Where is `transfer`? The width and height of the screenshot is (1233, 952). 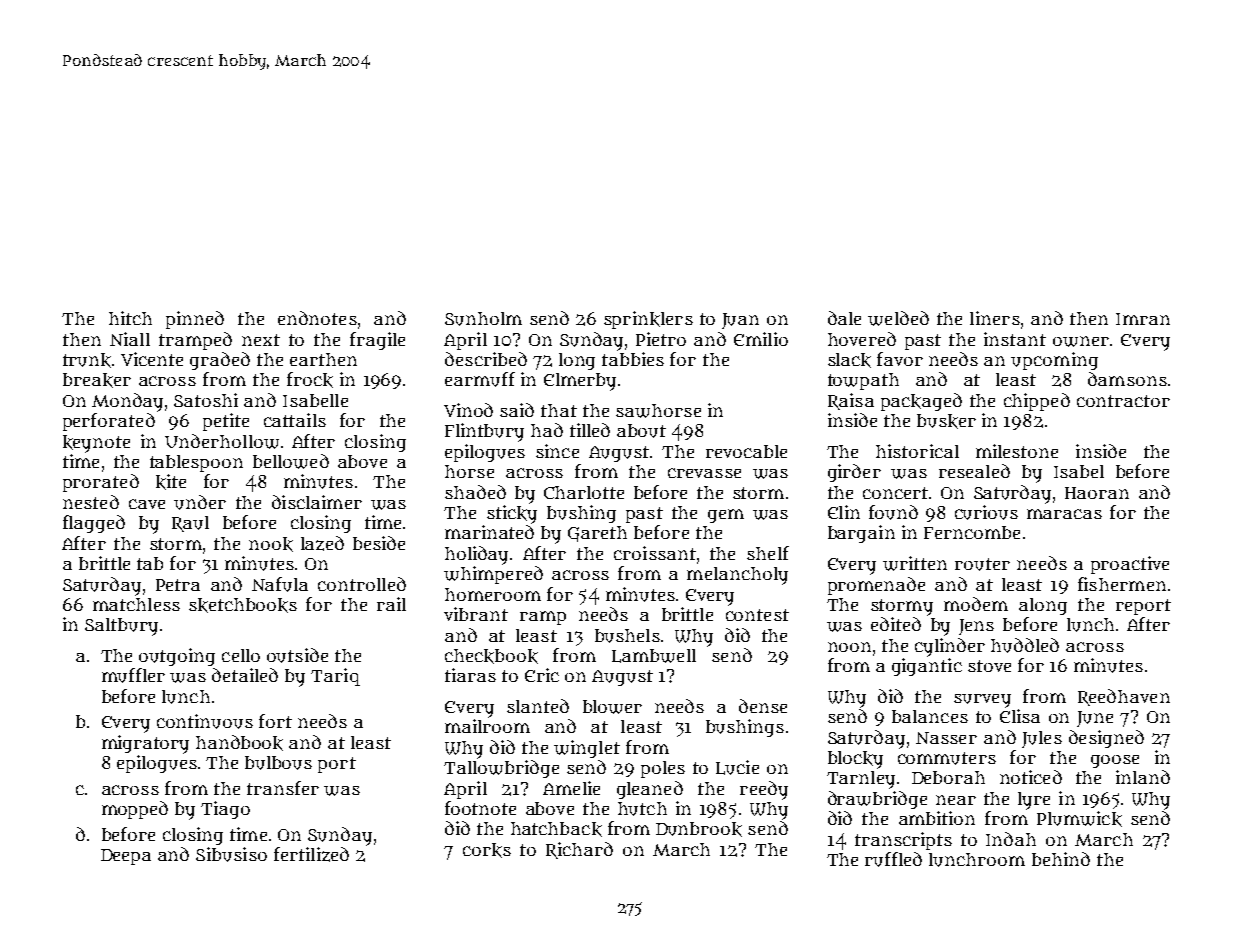
transfer is located at coordinates (283, 788).
